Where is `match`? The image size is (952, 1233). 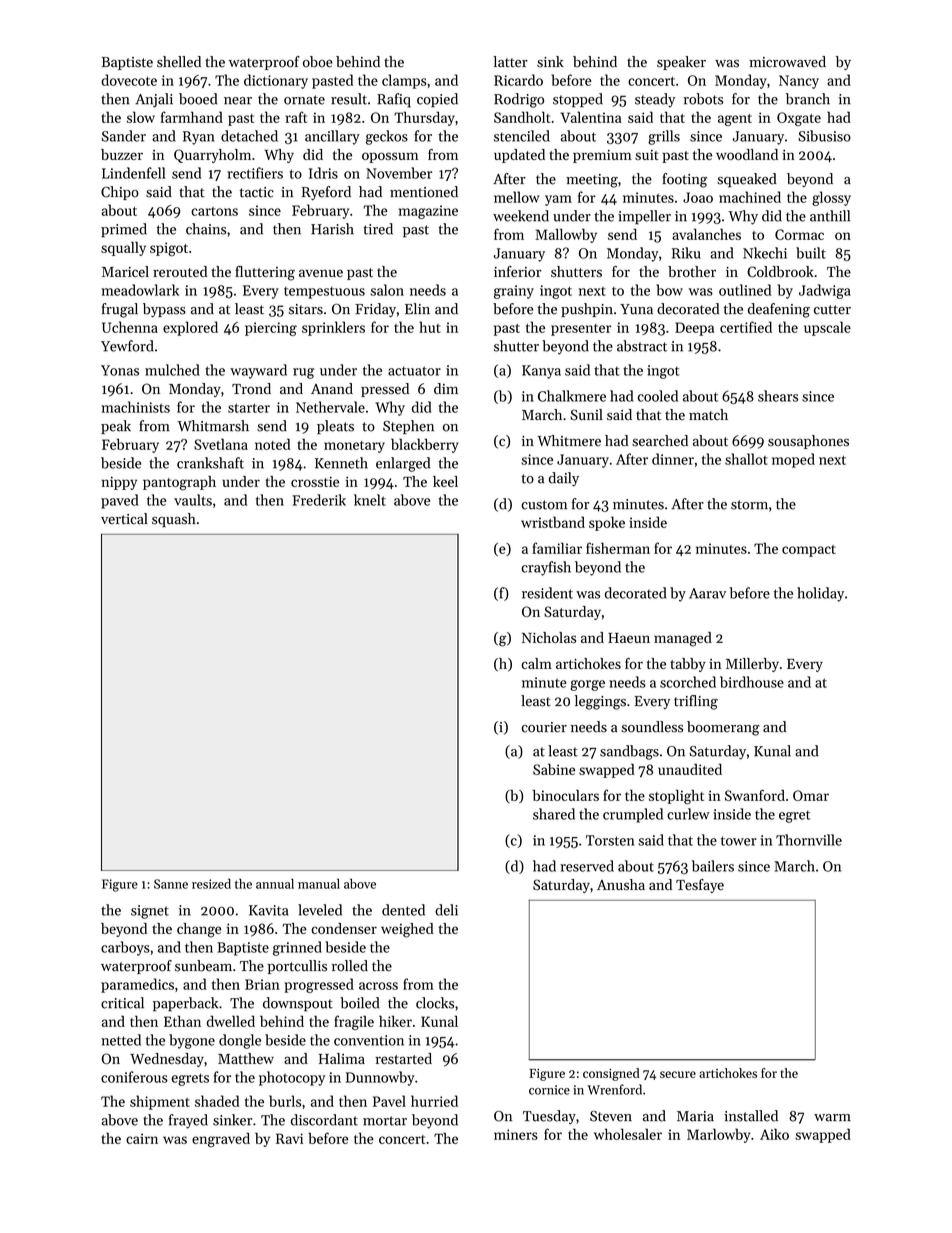 match is located at coordinates (708, 414).
